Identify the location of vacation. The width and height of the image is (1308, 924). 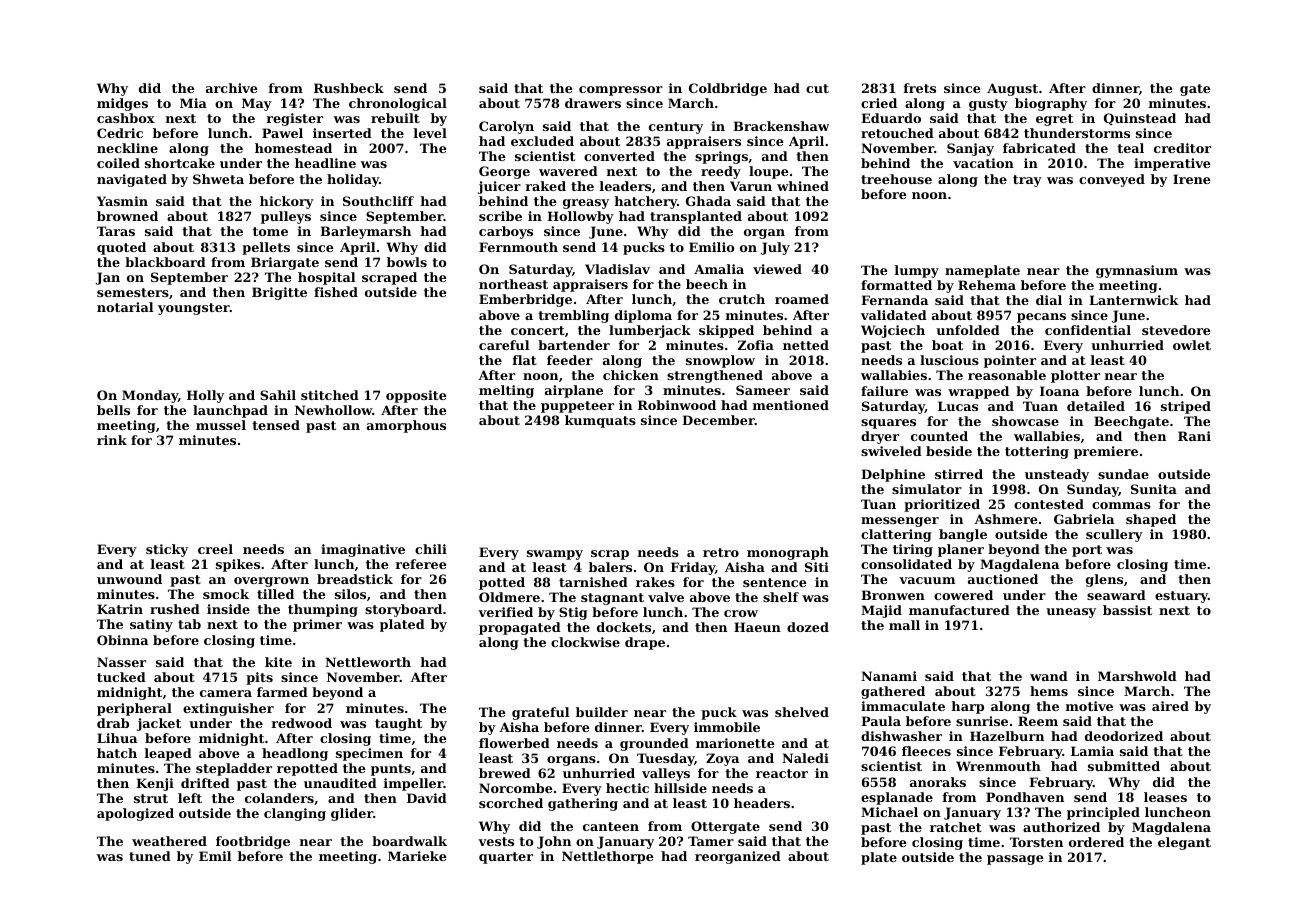
(983, 163).
